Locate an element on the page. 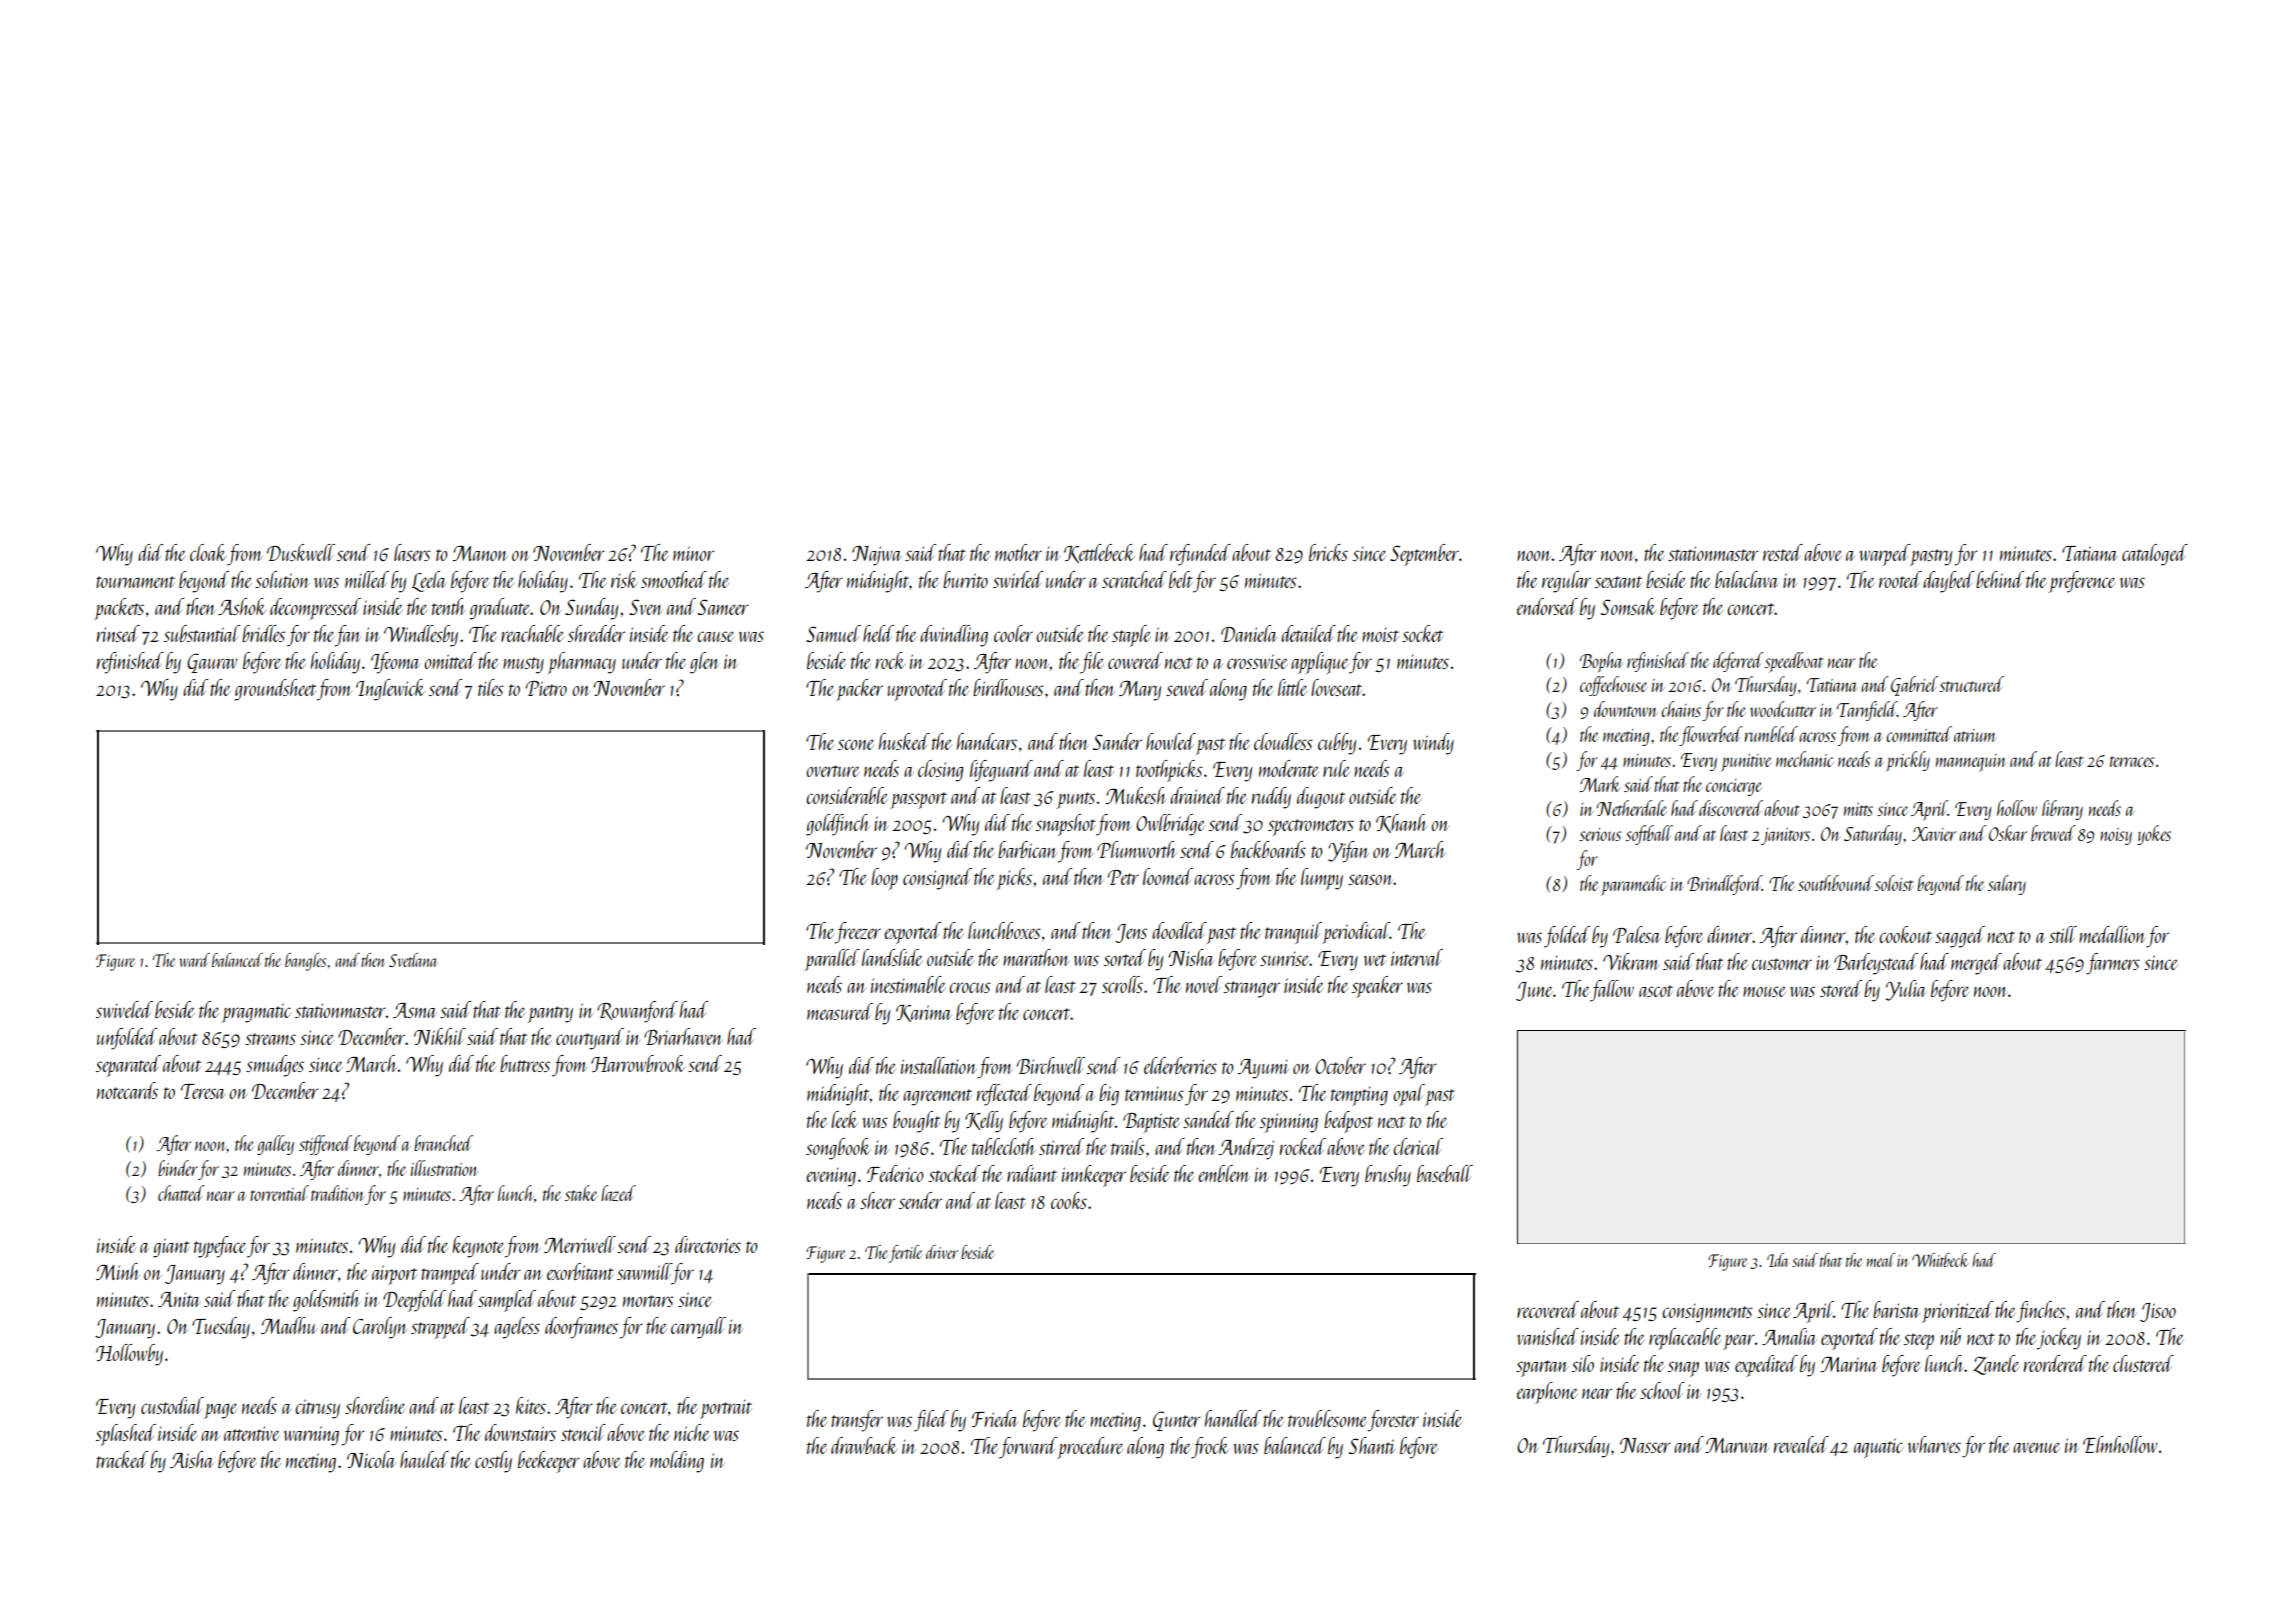  Shanti is located at coordinates (1372, 1445).
